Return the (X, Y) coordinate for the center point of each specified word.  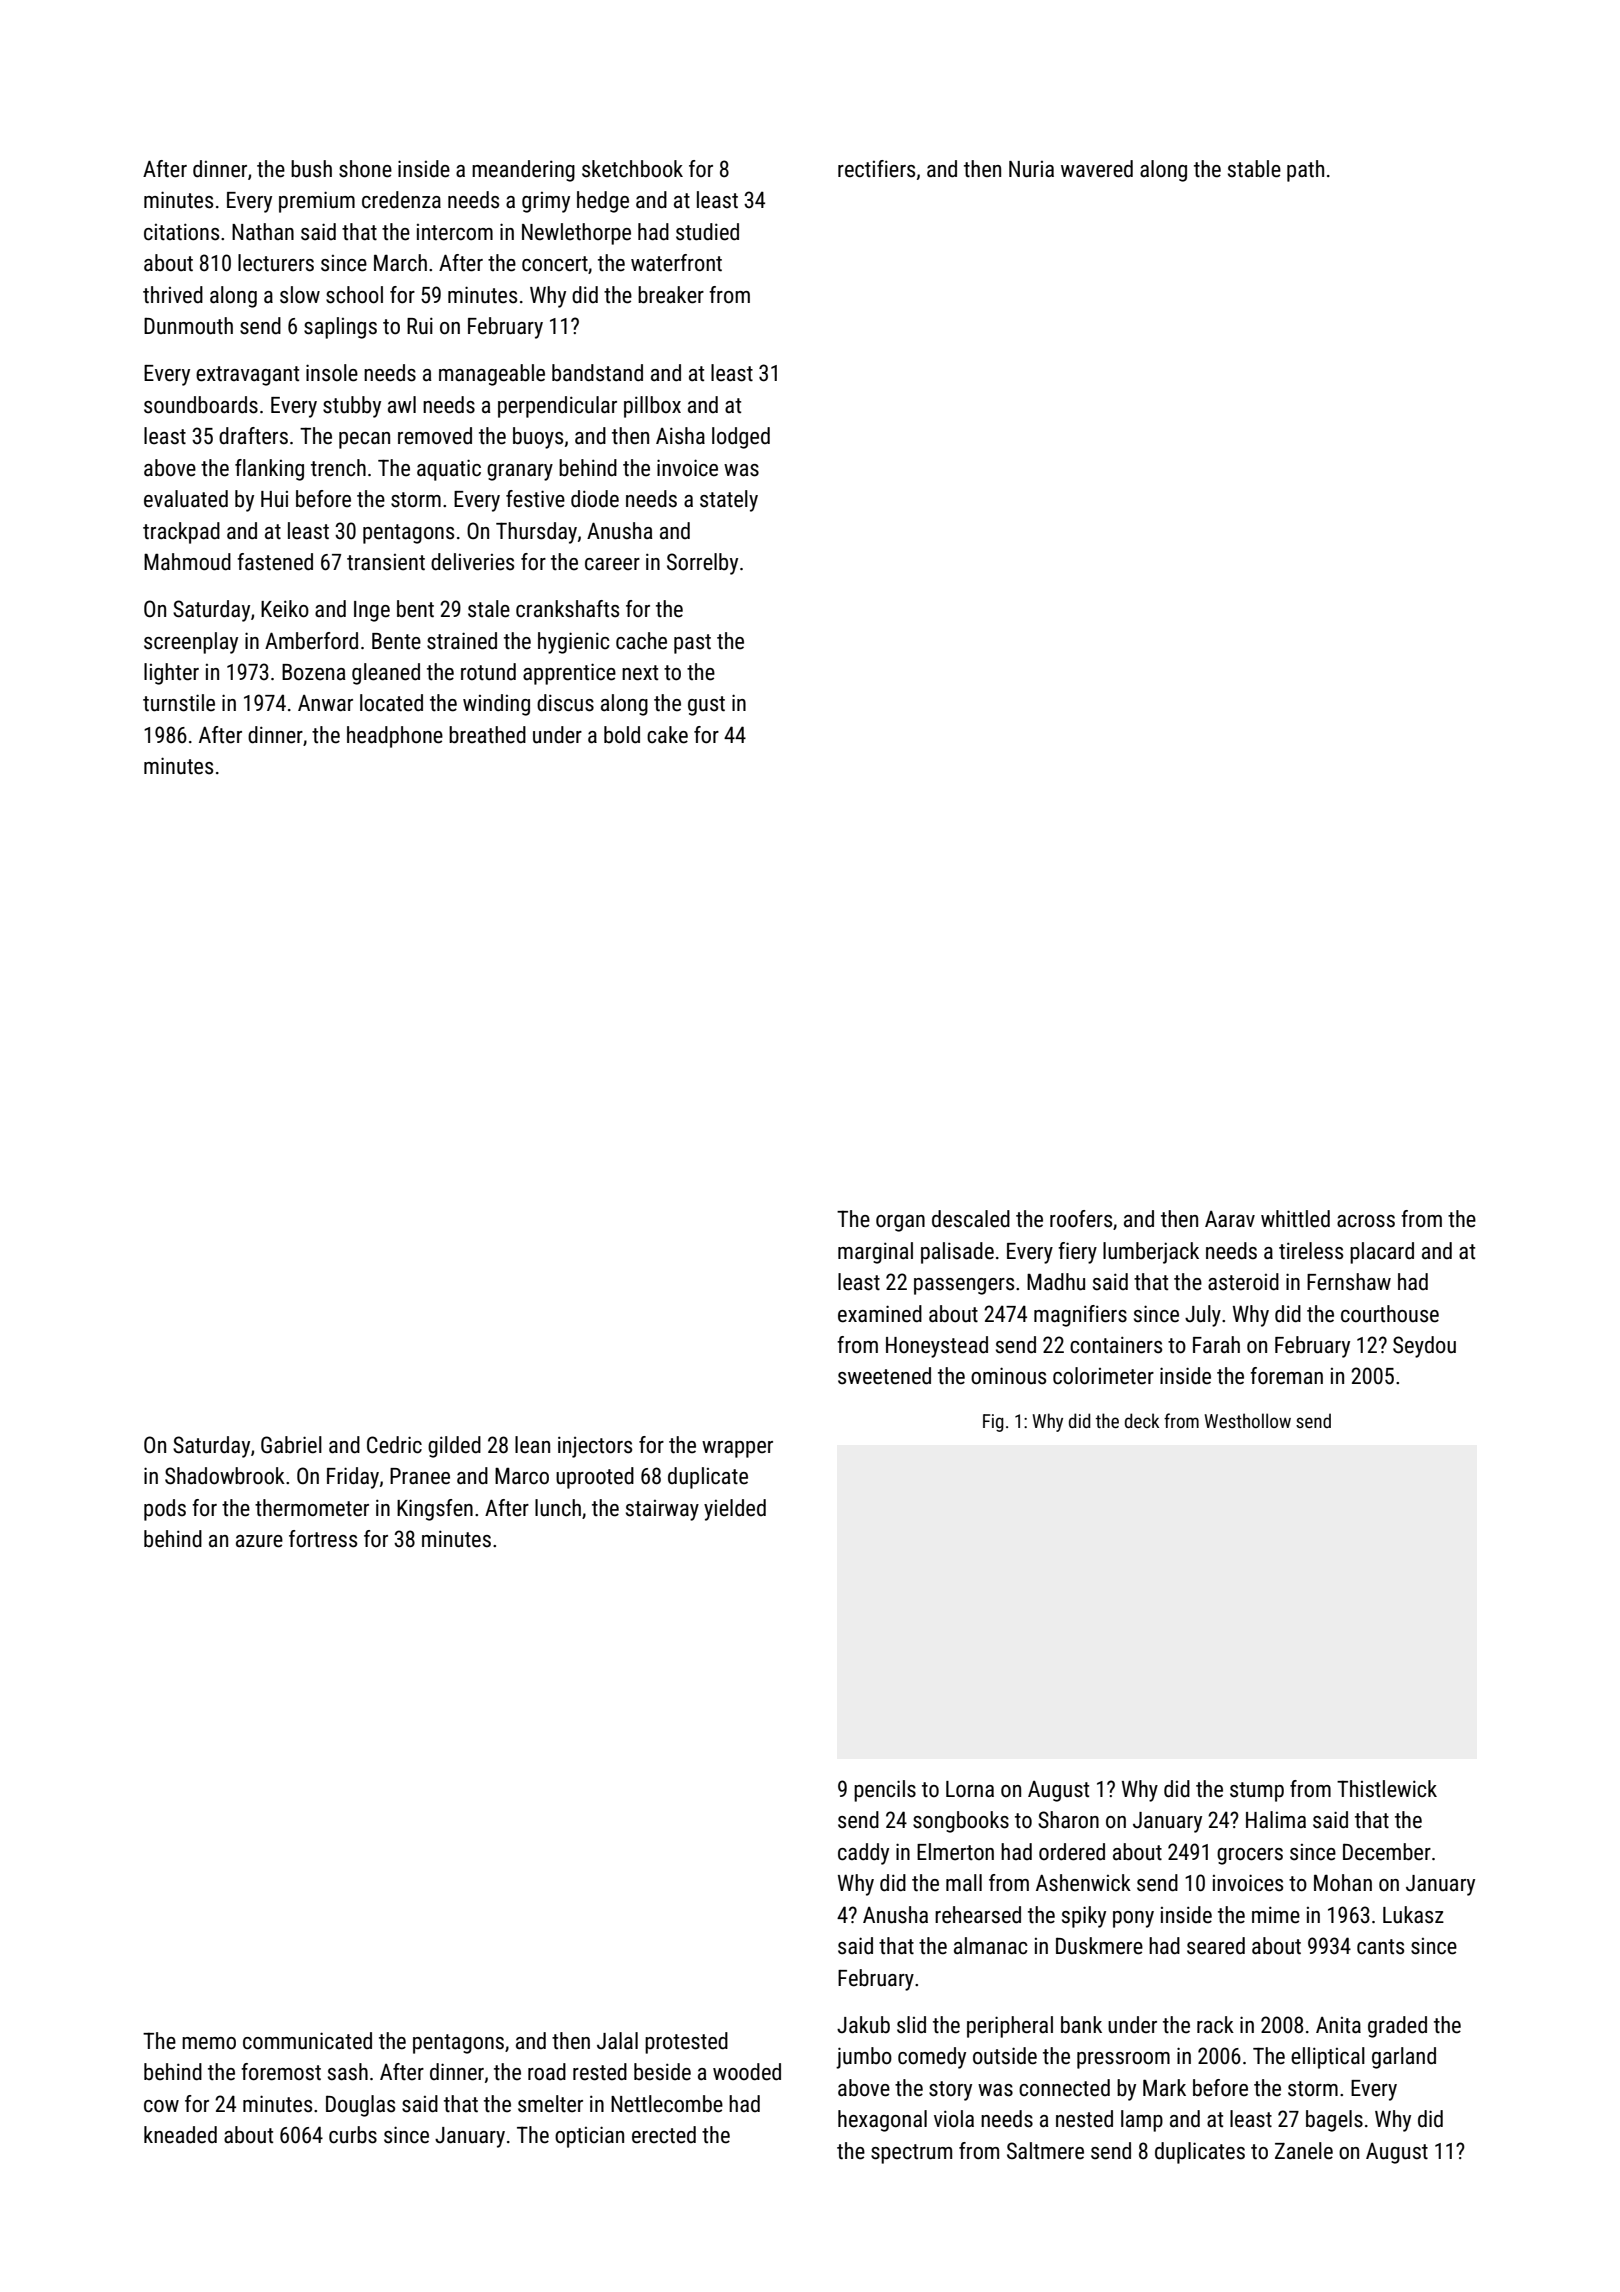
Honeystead (937, 1347)
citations (181, 232)
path (1305, 171)
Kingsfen (435, 1510)
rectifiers (876, 169)
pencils (885, 1791)
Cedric (394, 1445)
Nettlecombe (667, 2104)
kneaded (180, 2135)
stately (729, 501)
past (692, 644)
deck (1142, 1420)
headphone (395, 737)
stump (1257, 1792)
